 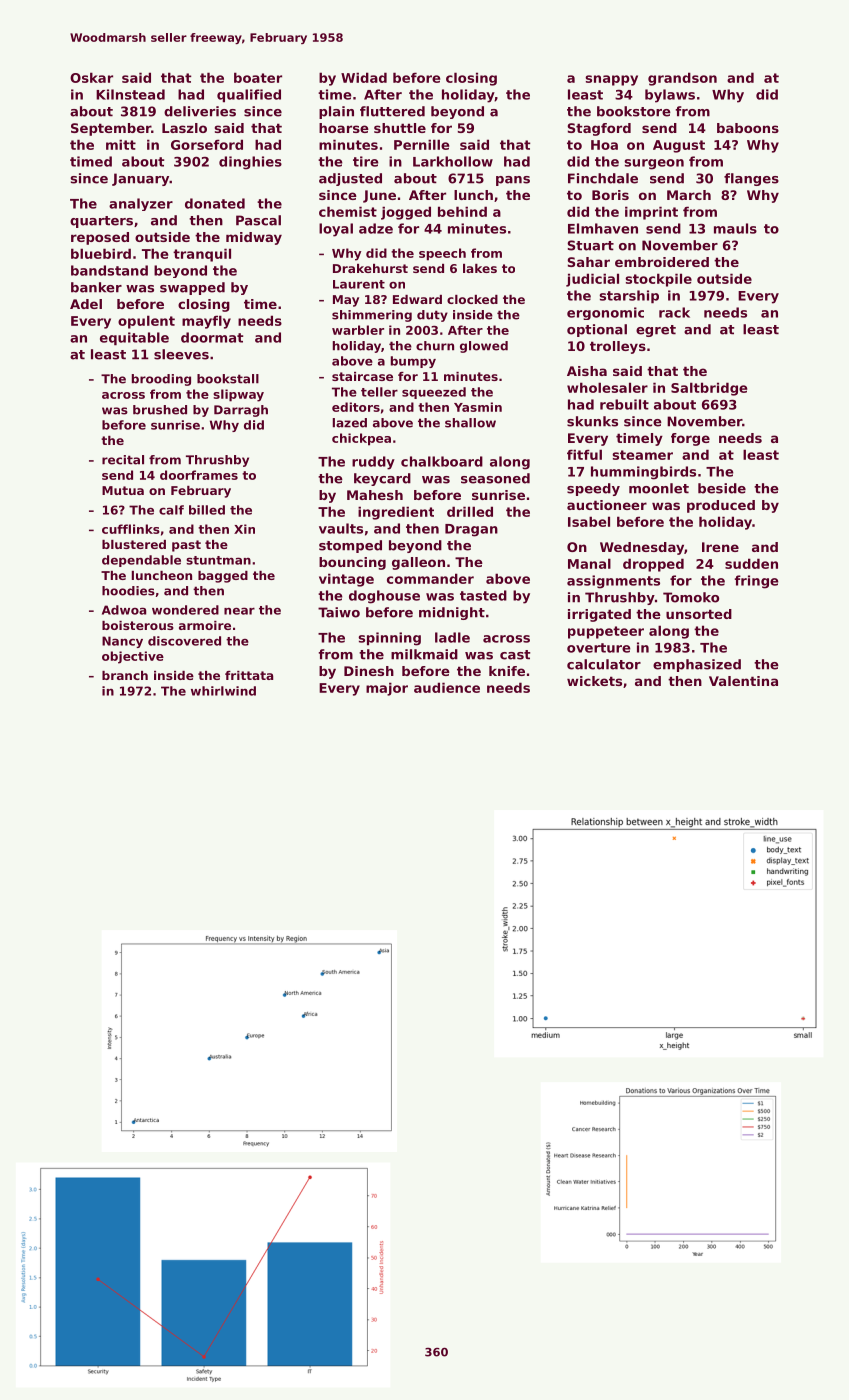 What do you see at coordinates (134, 339) in the image?
I see `equitable` at bounding box center [134, 339].
